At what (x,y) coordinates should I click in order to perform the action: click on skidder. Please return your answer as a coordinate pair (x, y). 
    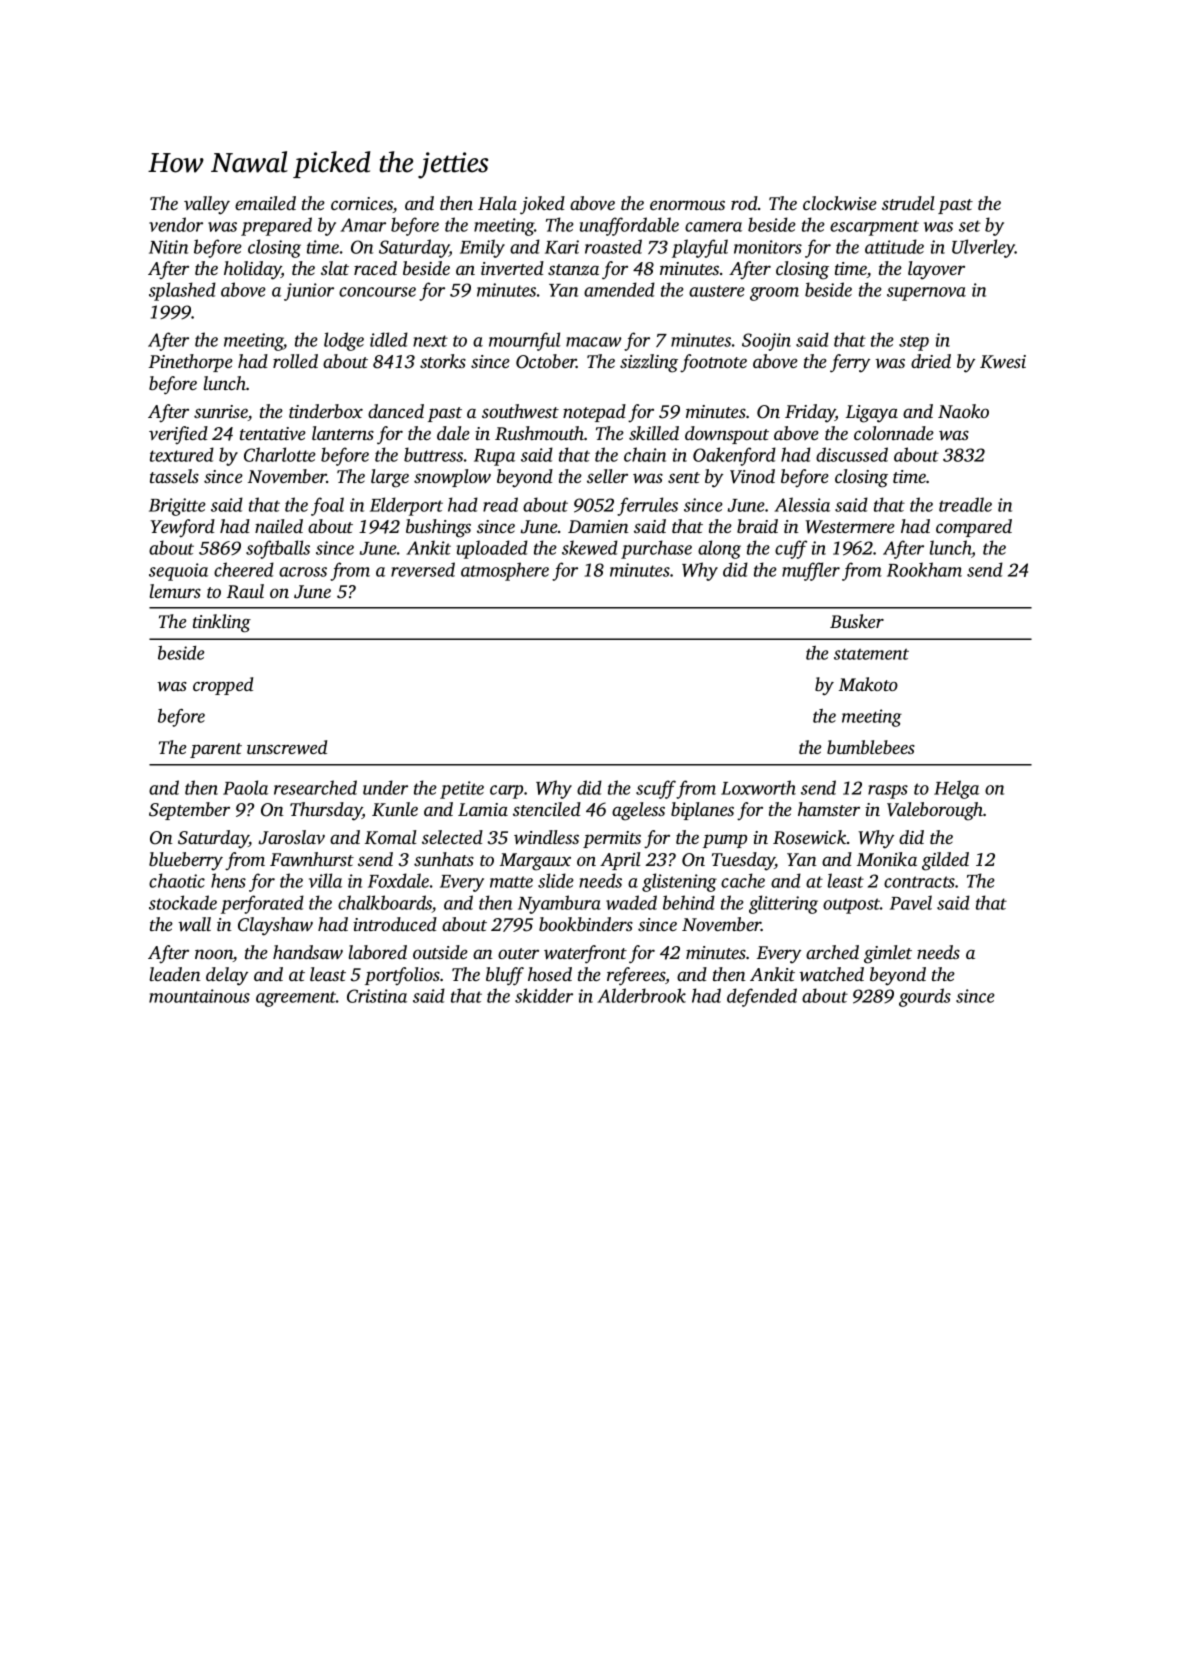
    Looking at the image, I should click on (544, 995).
